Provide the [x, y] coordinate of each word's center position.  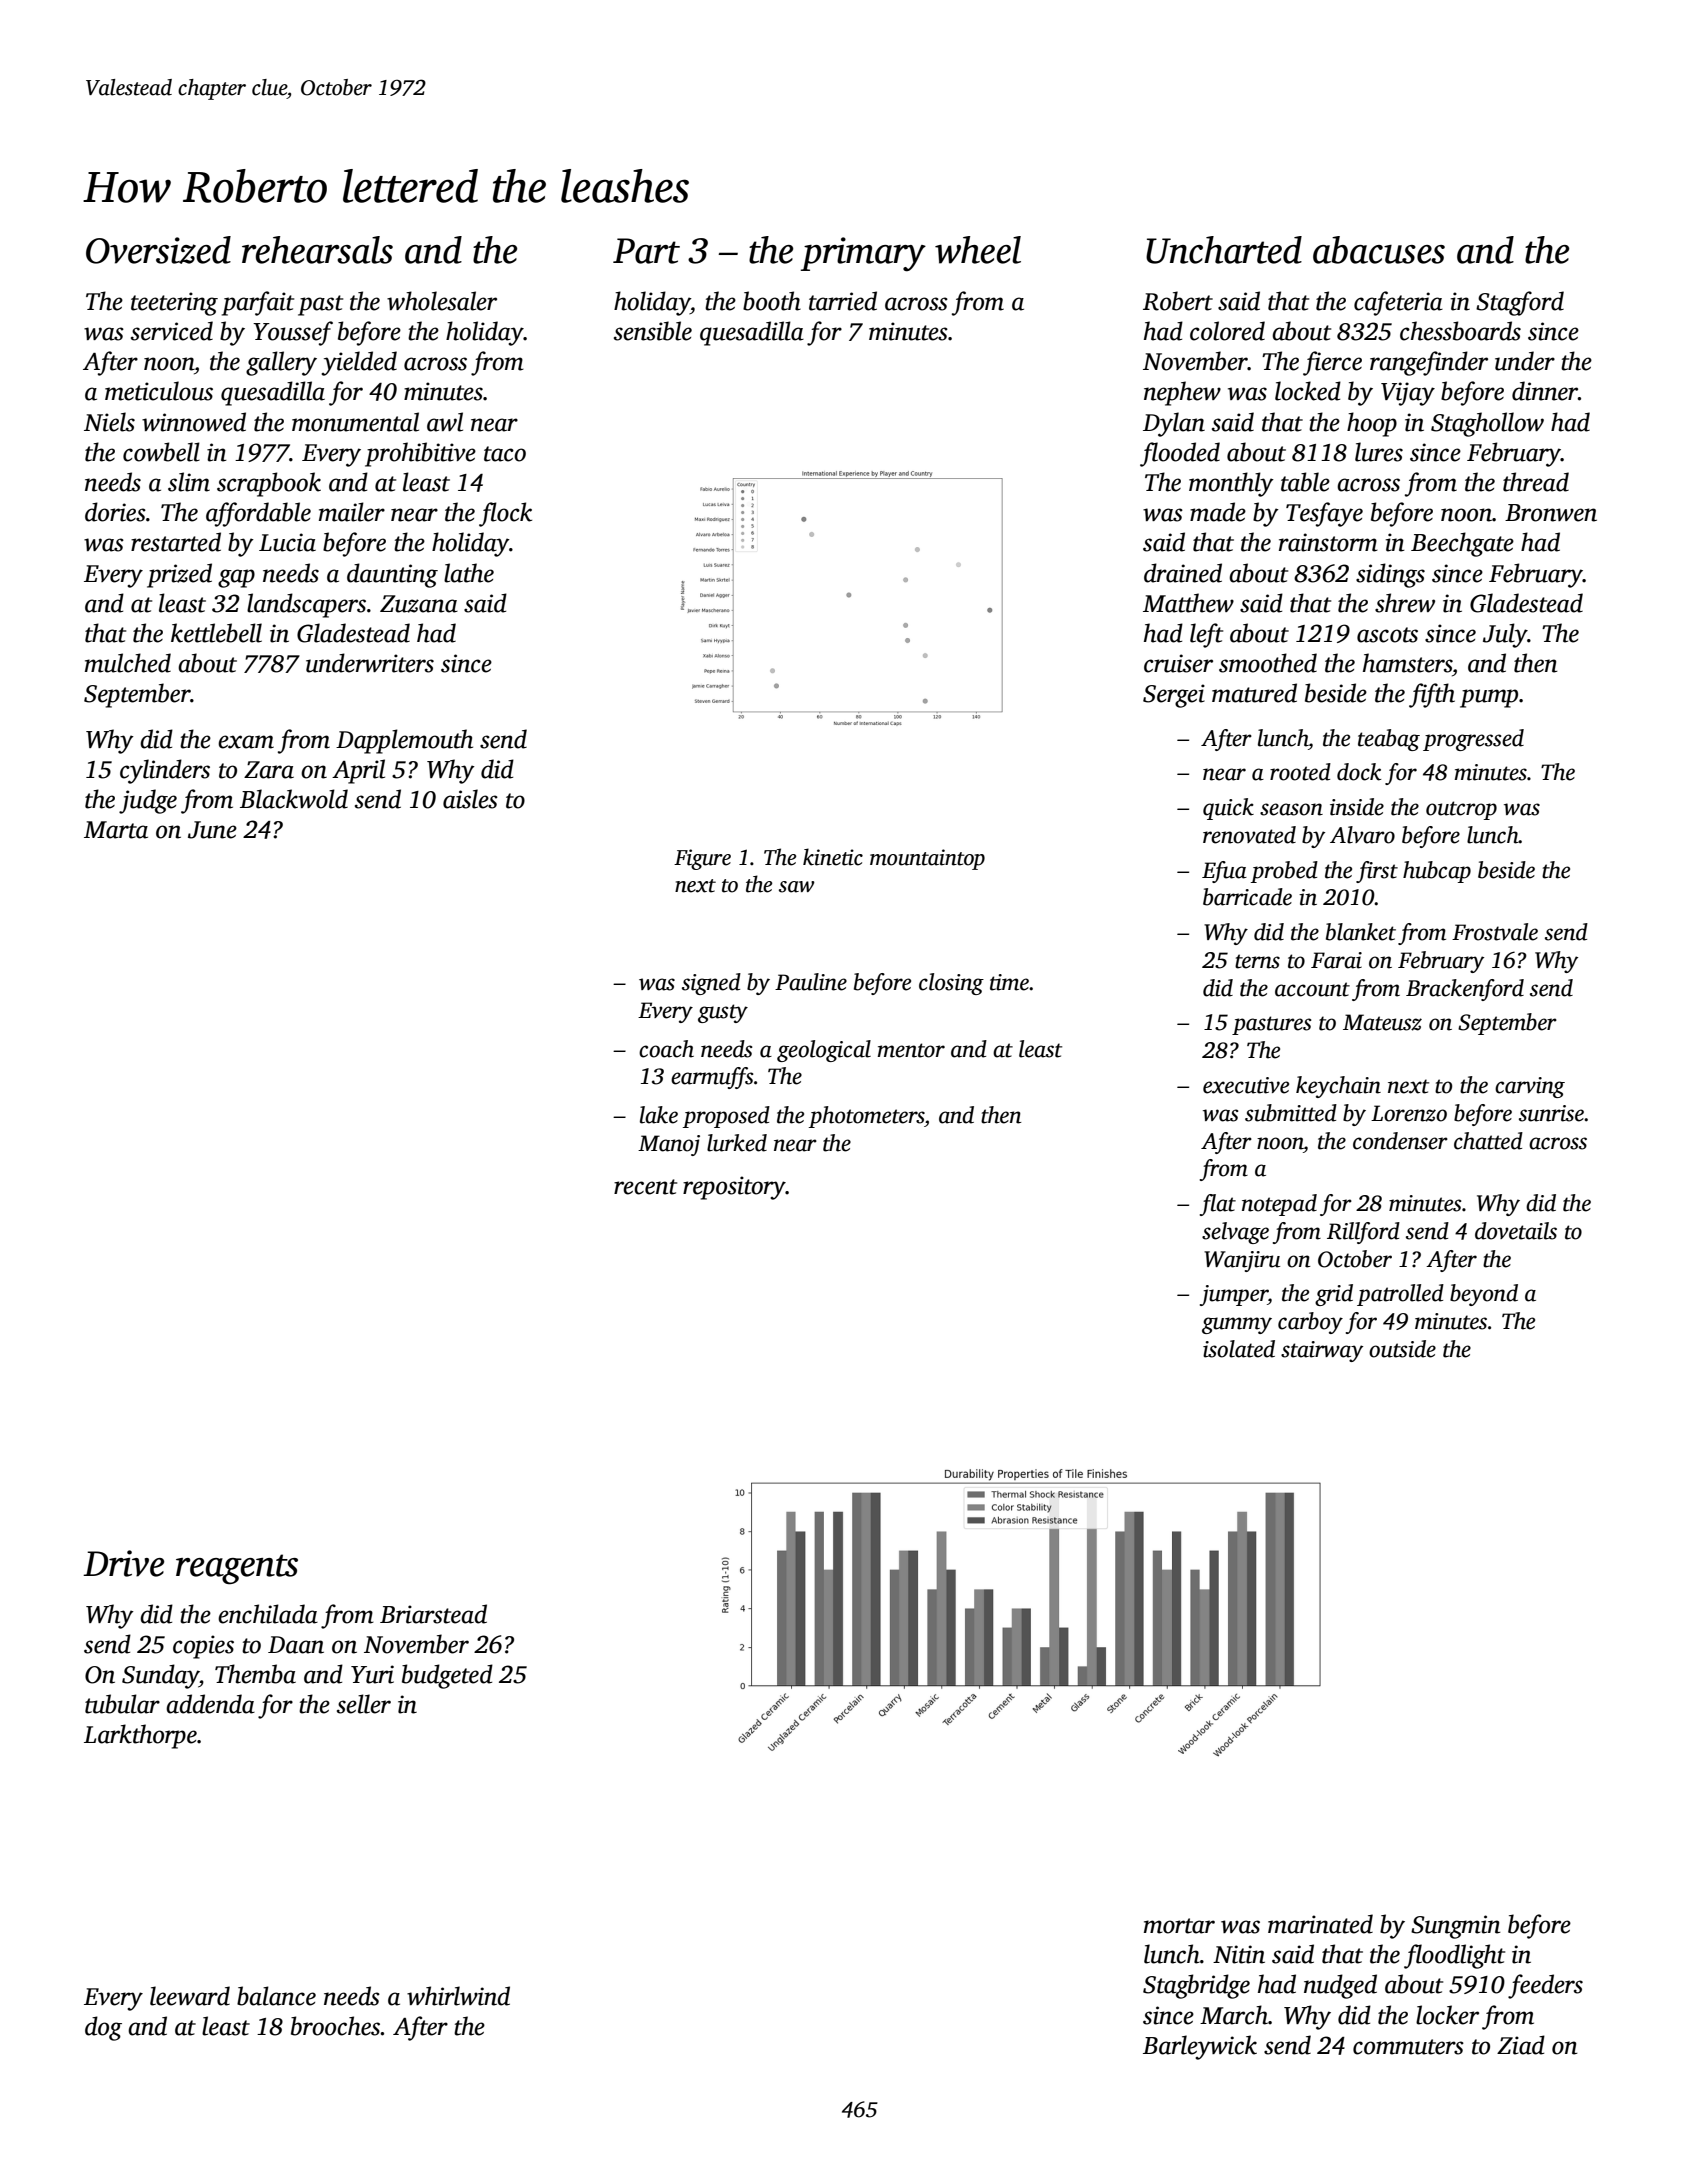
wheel [978, 250]
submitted [1291, 1113]
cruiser [1178, 663]
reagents [237, 1569]
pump [1489, 698]
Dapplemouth [404, 741]
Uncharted [1224, 250]
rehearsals [317, 250]
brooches [336, 2026]
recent [645, 1187]
